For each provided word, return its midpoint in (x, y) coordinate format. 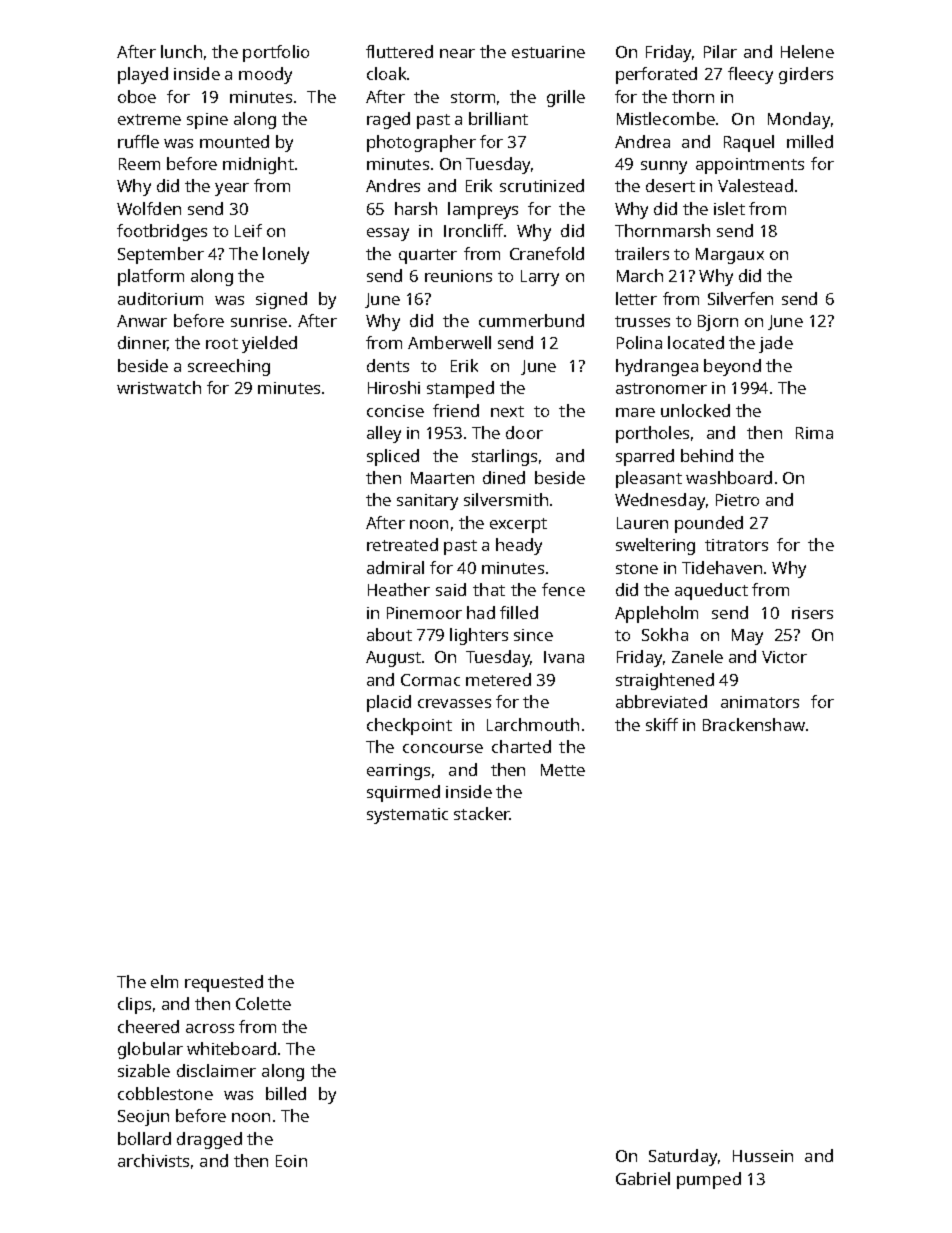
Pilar (720, 51)
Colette (263, 1003)
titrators (736, 545)
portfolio (276, 53)
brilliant (498, 118)
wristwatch (159, 387)
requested (224, 983)
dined (504, 477)
